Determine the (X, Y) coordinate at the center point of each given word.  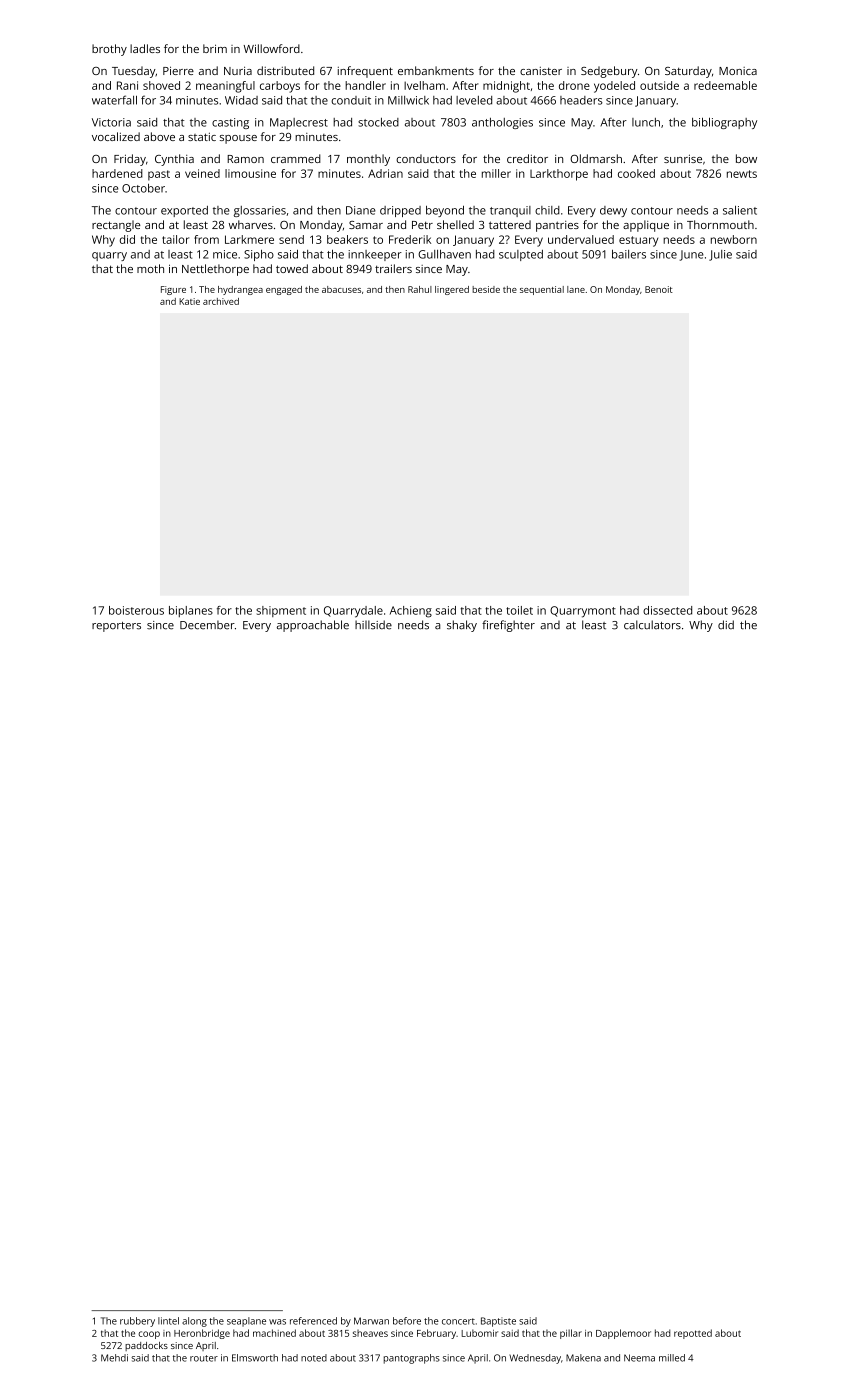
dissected (667, 610)
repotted (693, 1334)
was (277, 1322)
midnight (506, 87)
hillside (373, 625)
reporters (116, 627)
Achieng (411, 612)
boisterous (136, 610)
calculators (652, 625)
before (407, 1321)
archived (221, 301)
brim (215, 48)
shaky (462, 626)
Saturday (688, 72)
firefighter (508, 626)
